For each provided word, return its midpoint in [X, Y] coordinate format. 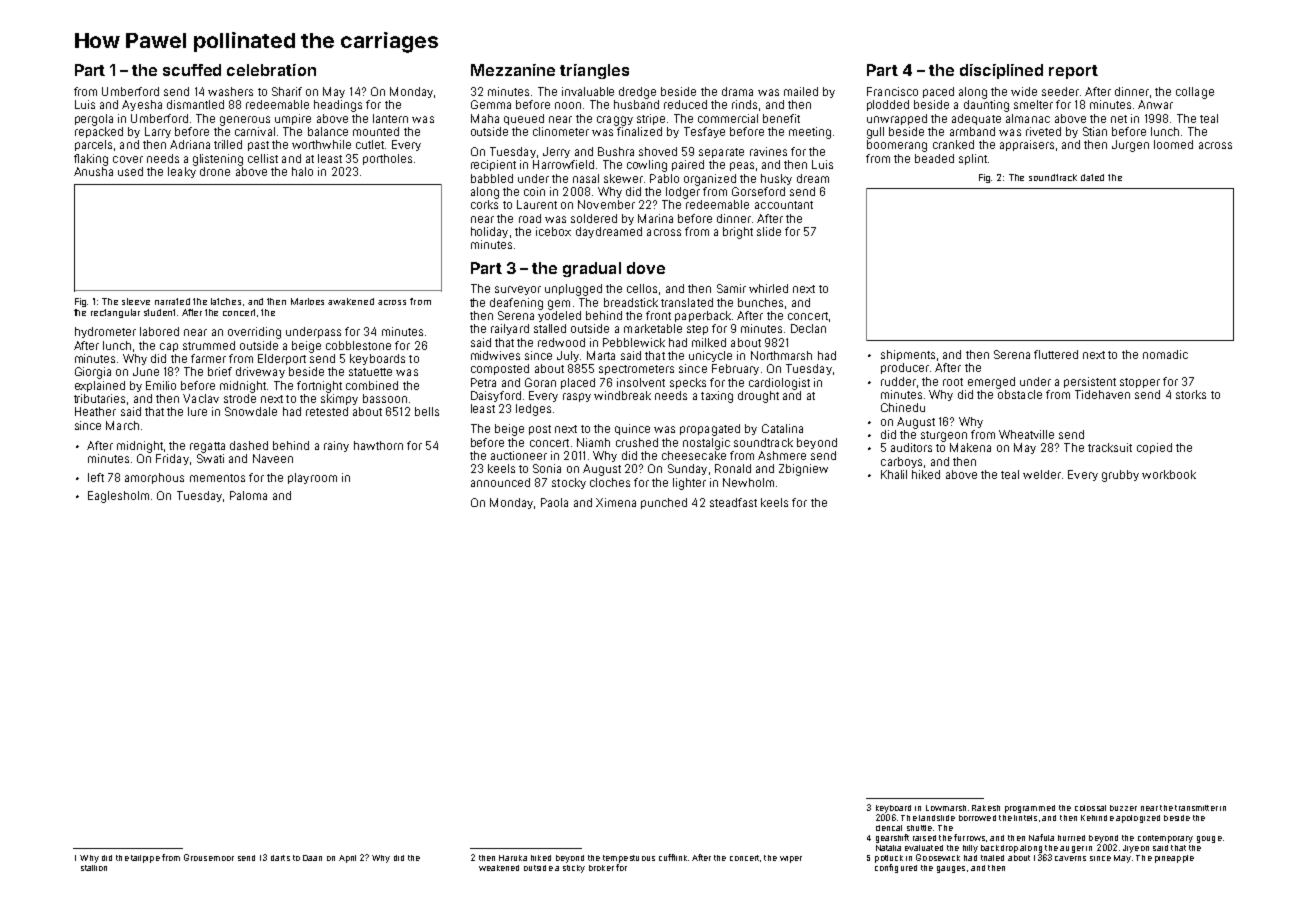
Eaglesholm [118, 497]
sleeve [136, 301]
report [1073, 72]
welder [1042, 474]
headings [338, 106]
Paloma [248, 495]
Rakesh [986, 808]
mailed [801, 91]
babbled [492, 178]
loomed [1173, 144]
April [347, 859]
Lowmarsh [946, 808]
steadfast [733, 502]
